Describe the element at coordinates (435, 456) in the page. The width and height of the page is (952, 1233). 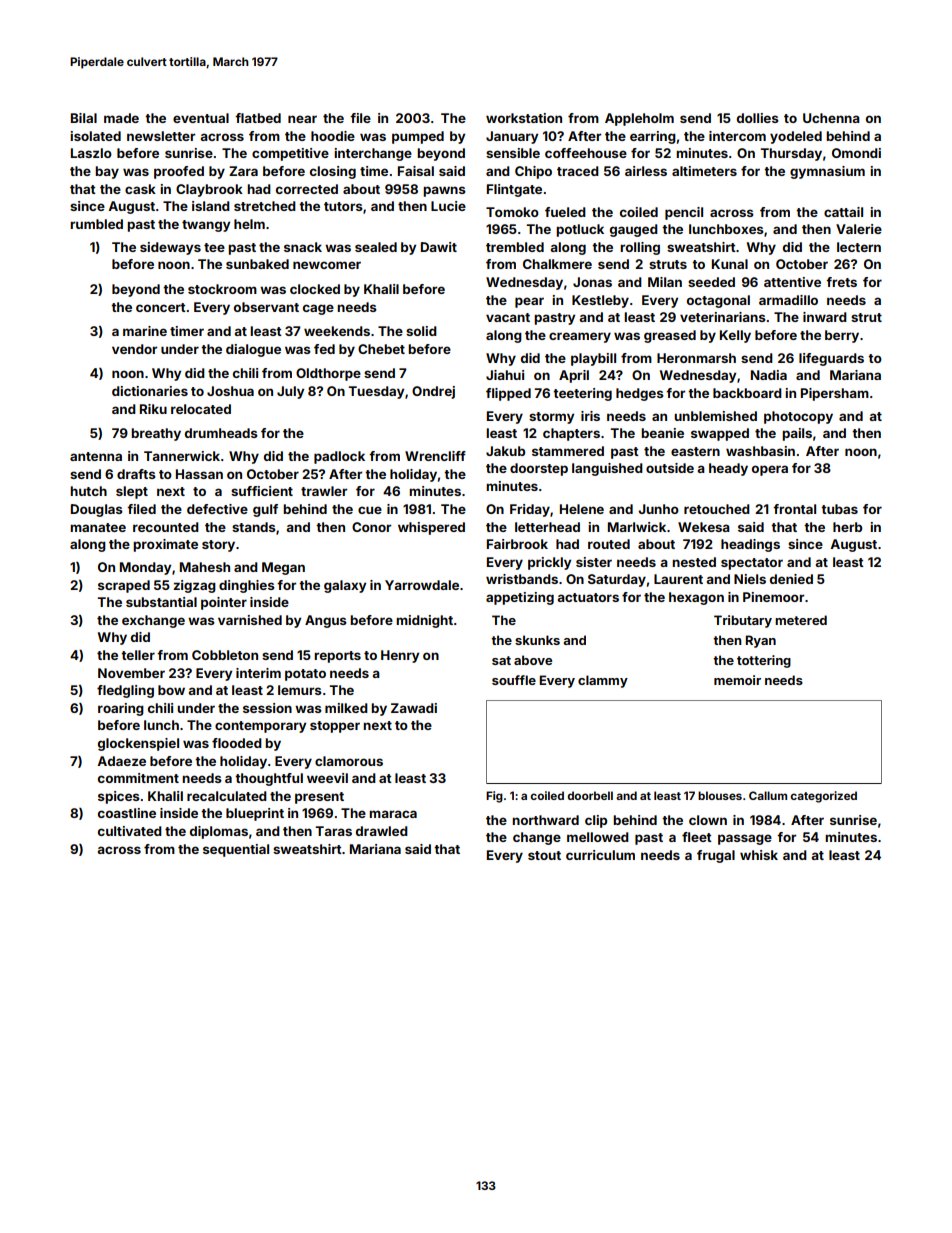
I see `Wrencliff` at that location.
